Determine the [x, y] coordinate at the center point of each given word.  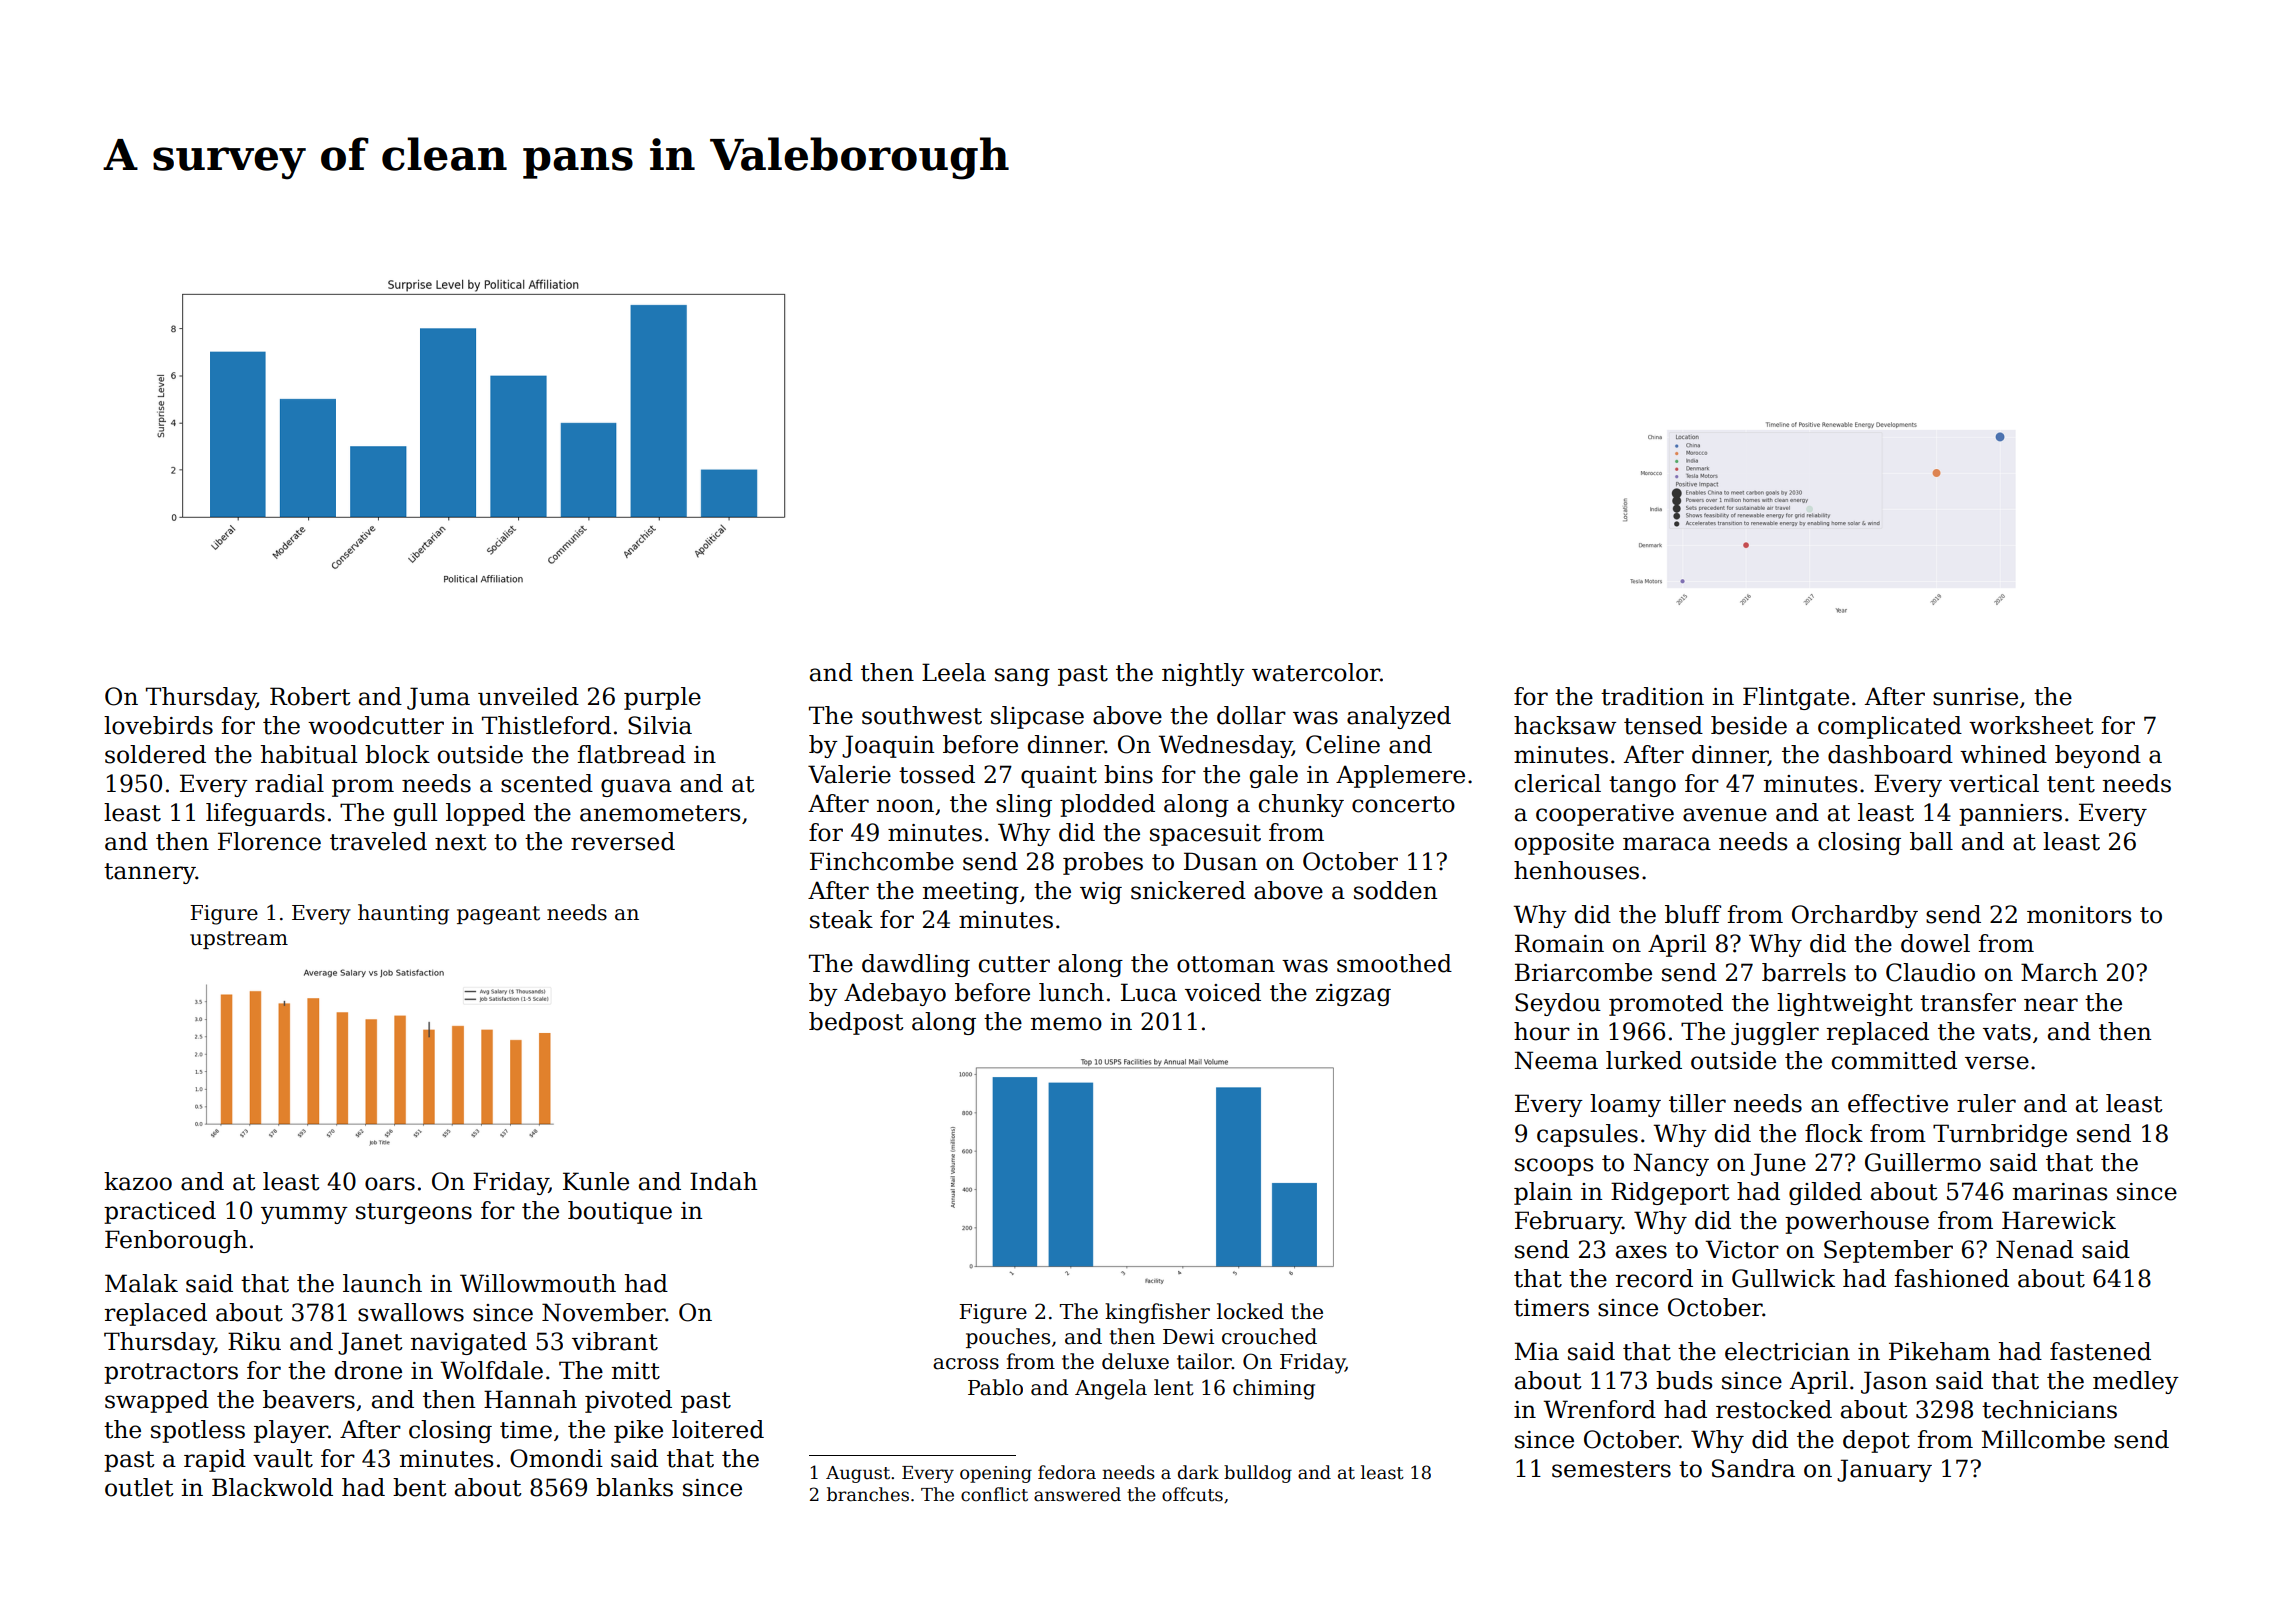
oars [390, 1184]
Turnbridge [2000, 1135]
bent [420, 1487]
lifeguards [265, 814]
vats [2007, 1032]
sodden [1395, 890]
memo [1066, 1024]
